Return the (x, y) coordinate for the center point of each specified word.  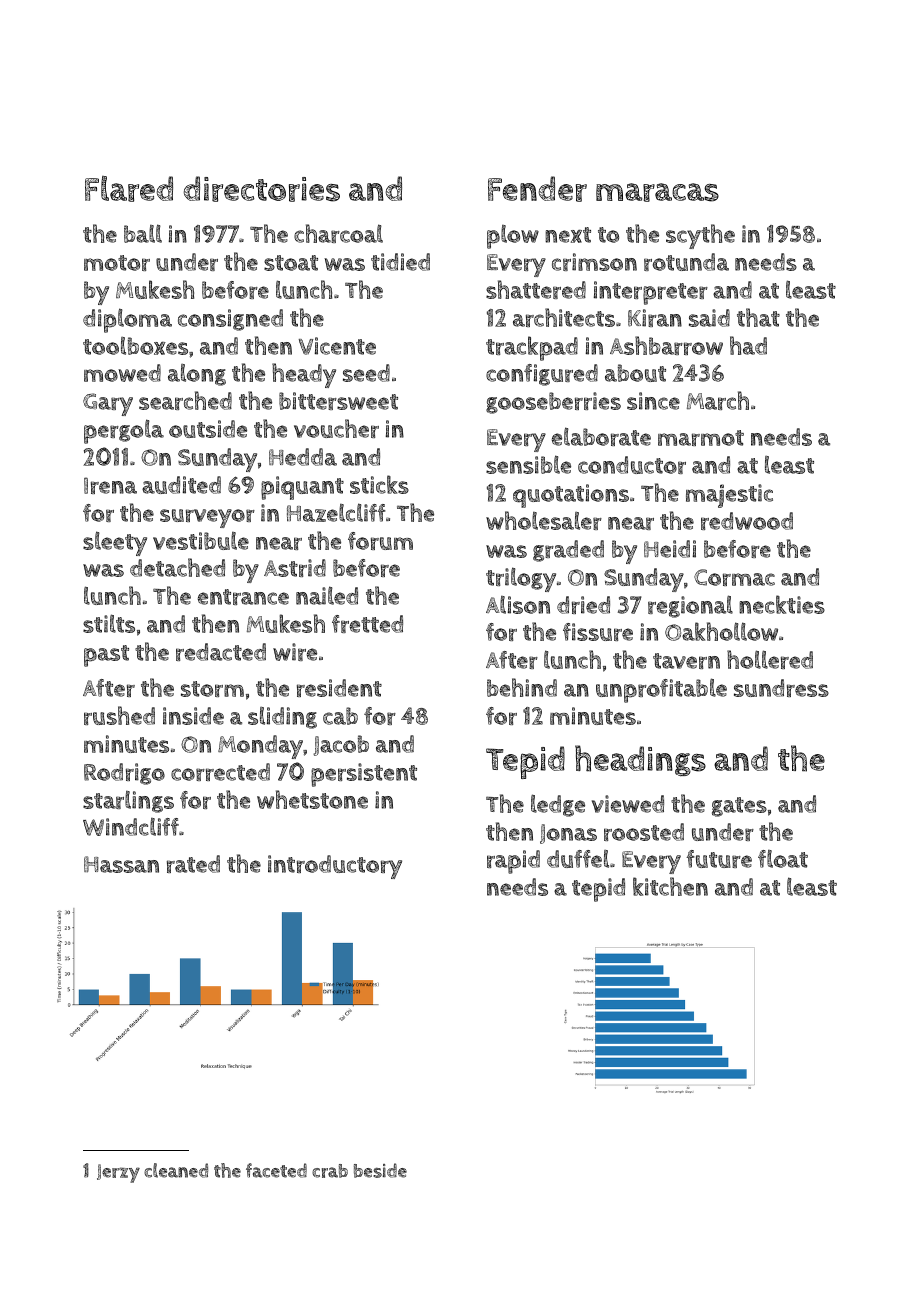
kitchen (670, 886)
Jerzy (118, 1173)
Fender (537, 189)
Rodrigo (124, 774)
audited (181, 485)
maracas (657, 192)
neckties (782, 604)
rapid (513, 862)
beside (380, 1170)
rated (193, 864)
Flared (129, 189)
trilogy (521, 579)
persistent (364, 775)
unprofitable (661, 690)
